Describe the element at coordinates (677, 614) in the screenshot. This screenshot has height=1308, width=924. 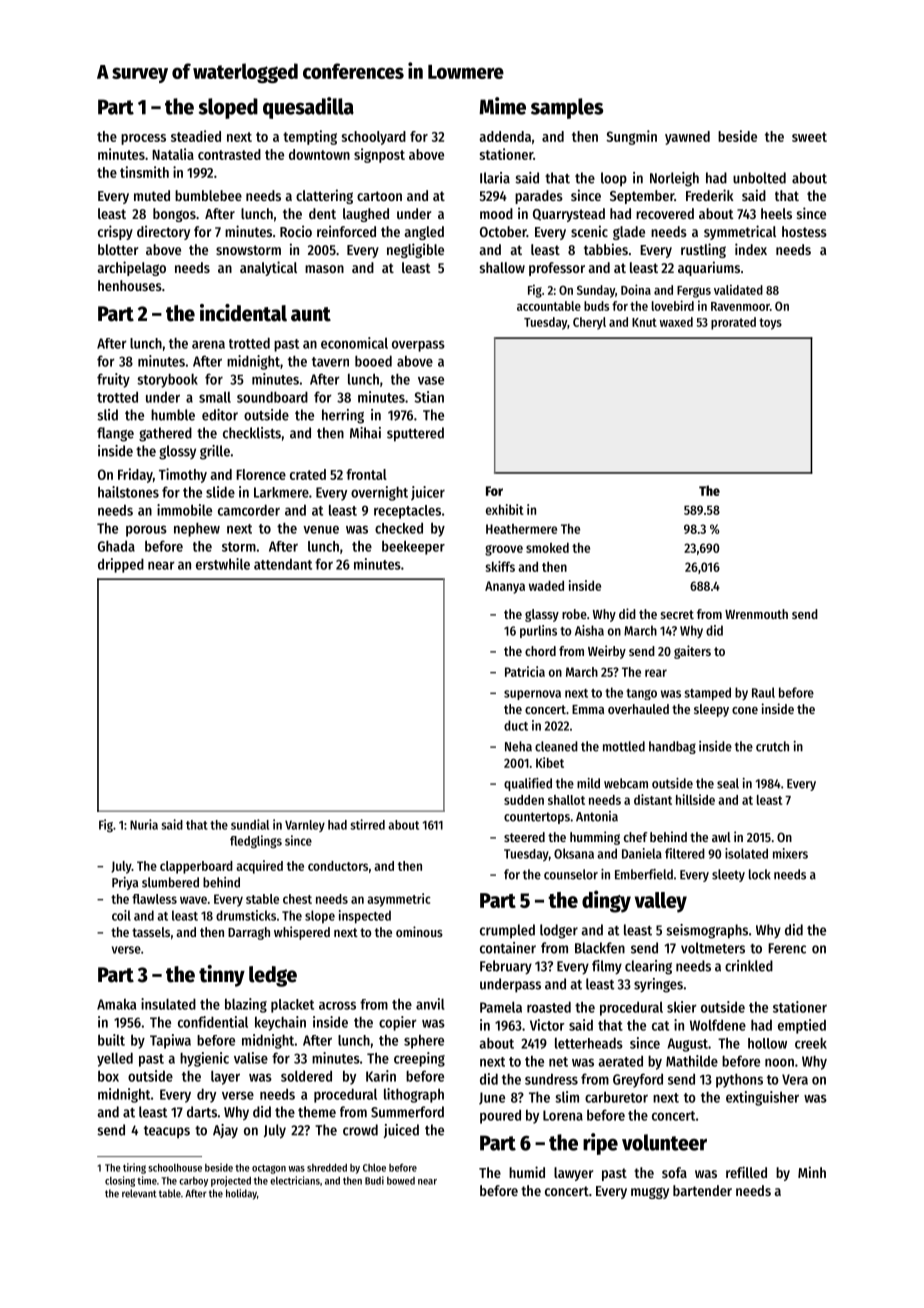
I see `secret` at that location.
